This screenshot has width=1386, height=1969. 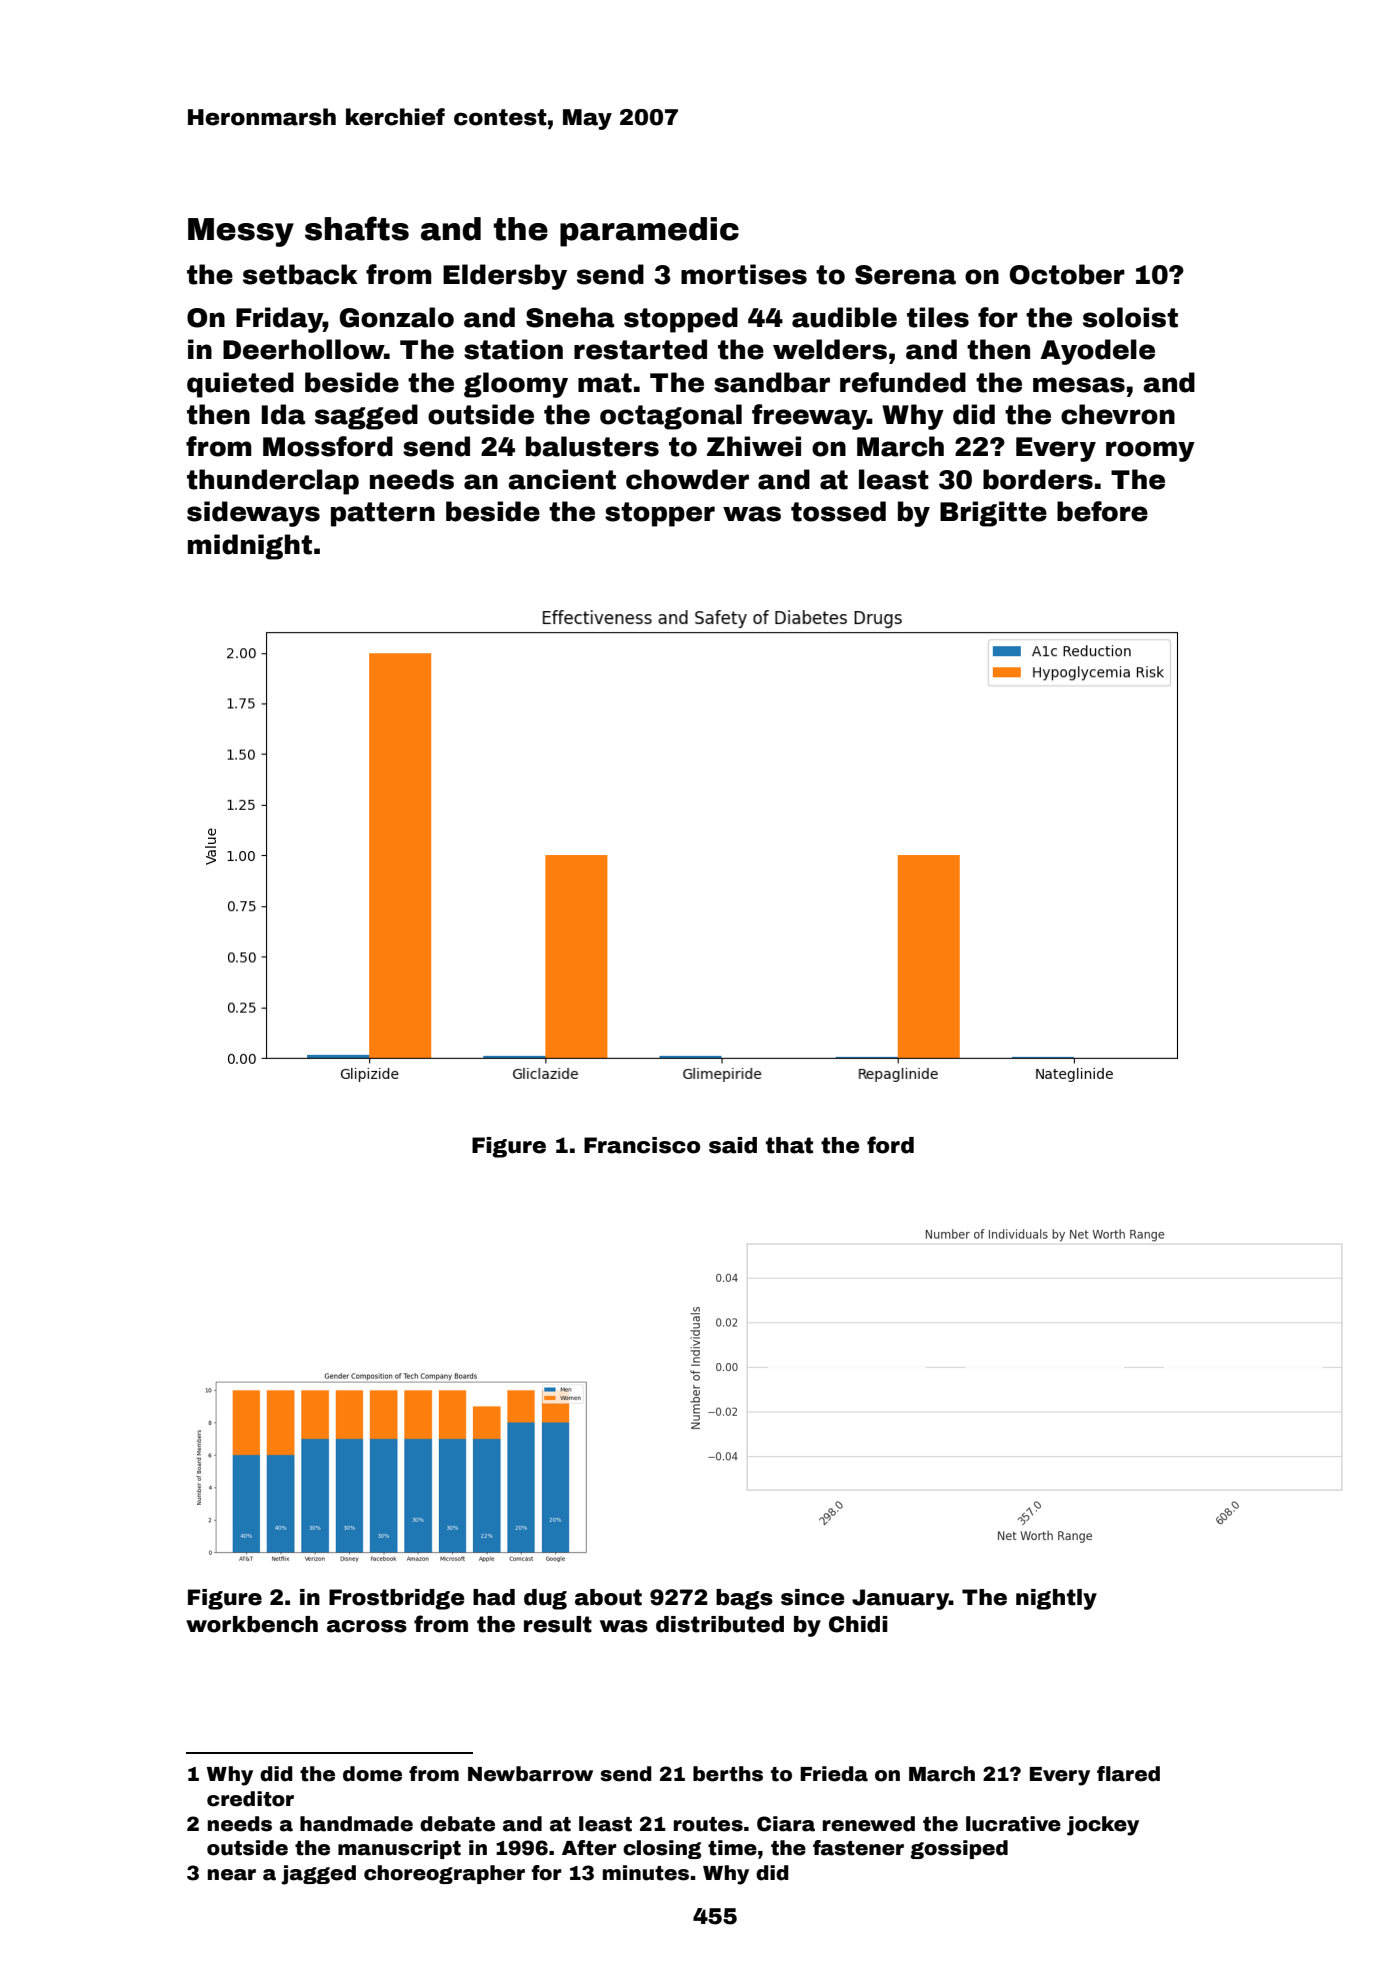 I want to click on Francisco, so click(x=642, y=1145).
